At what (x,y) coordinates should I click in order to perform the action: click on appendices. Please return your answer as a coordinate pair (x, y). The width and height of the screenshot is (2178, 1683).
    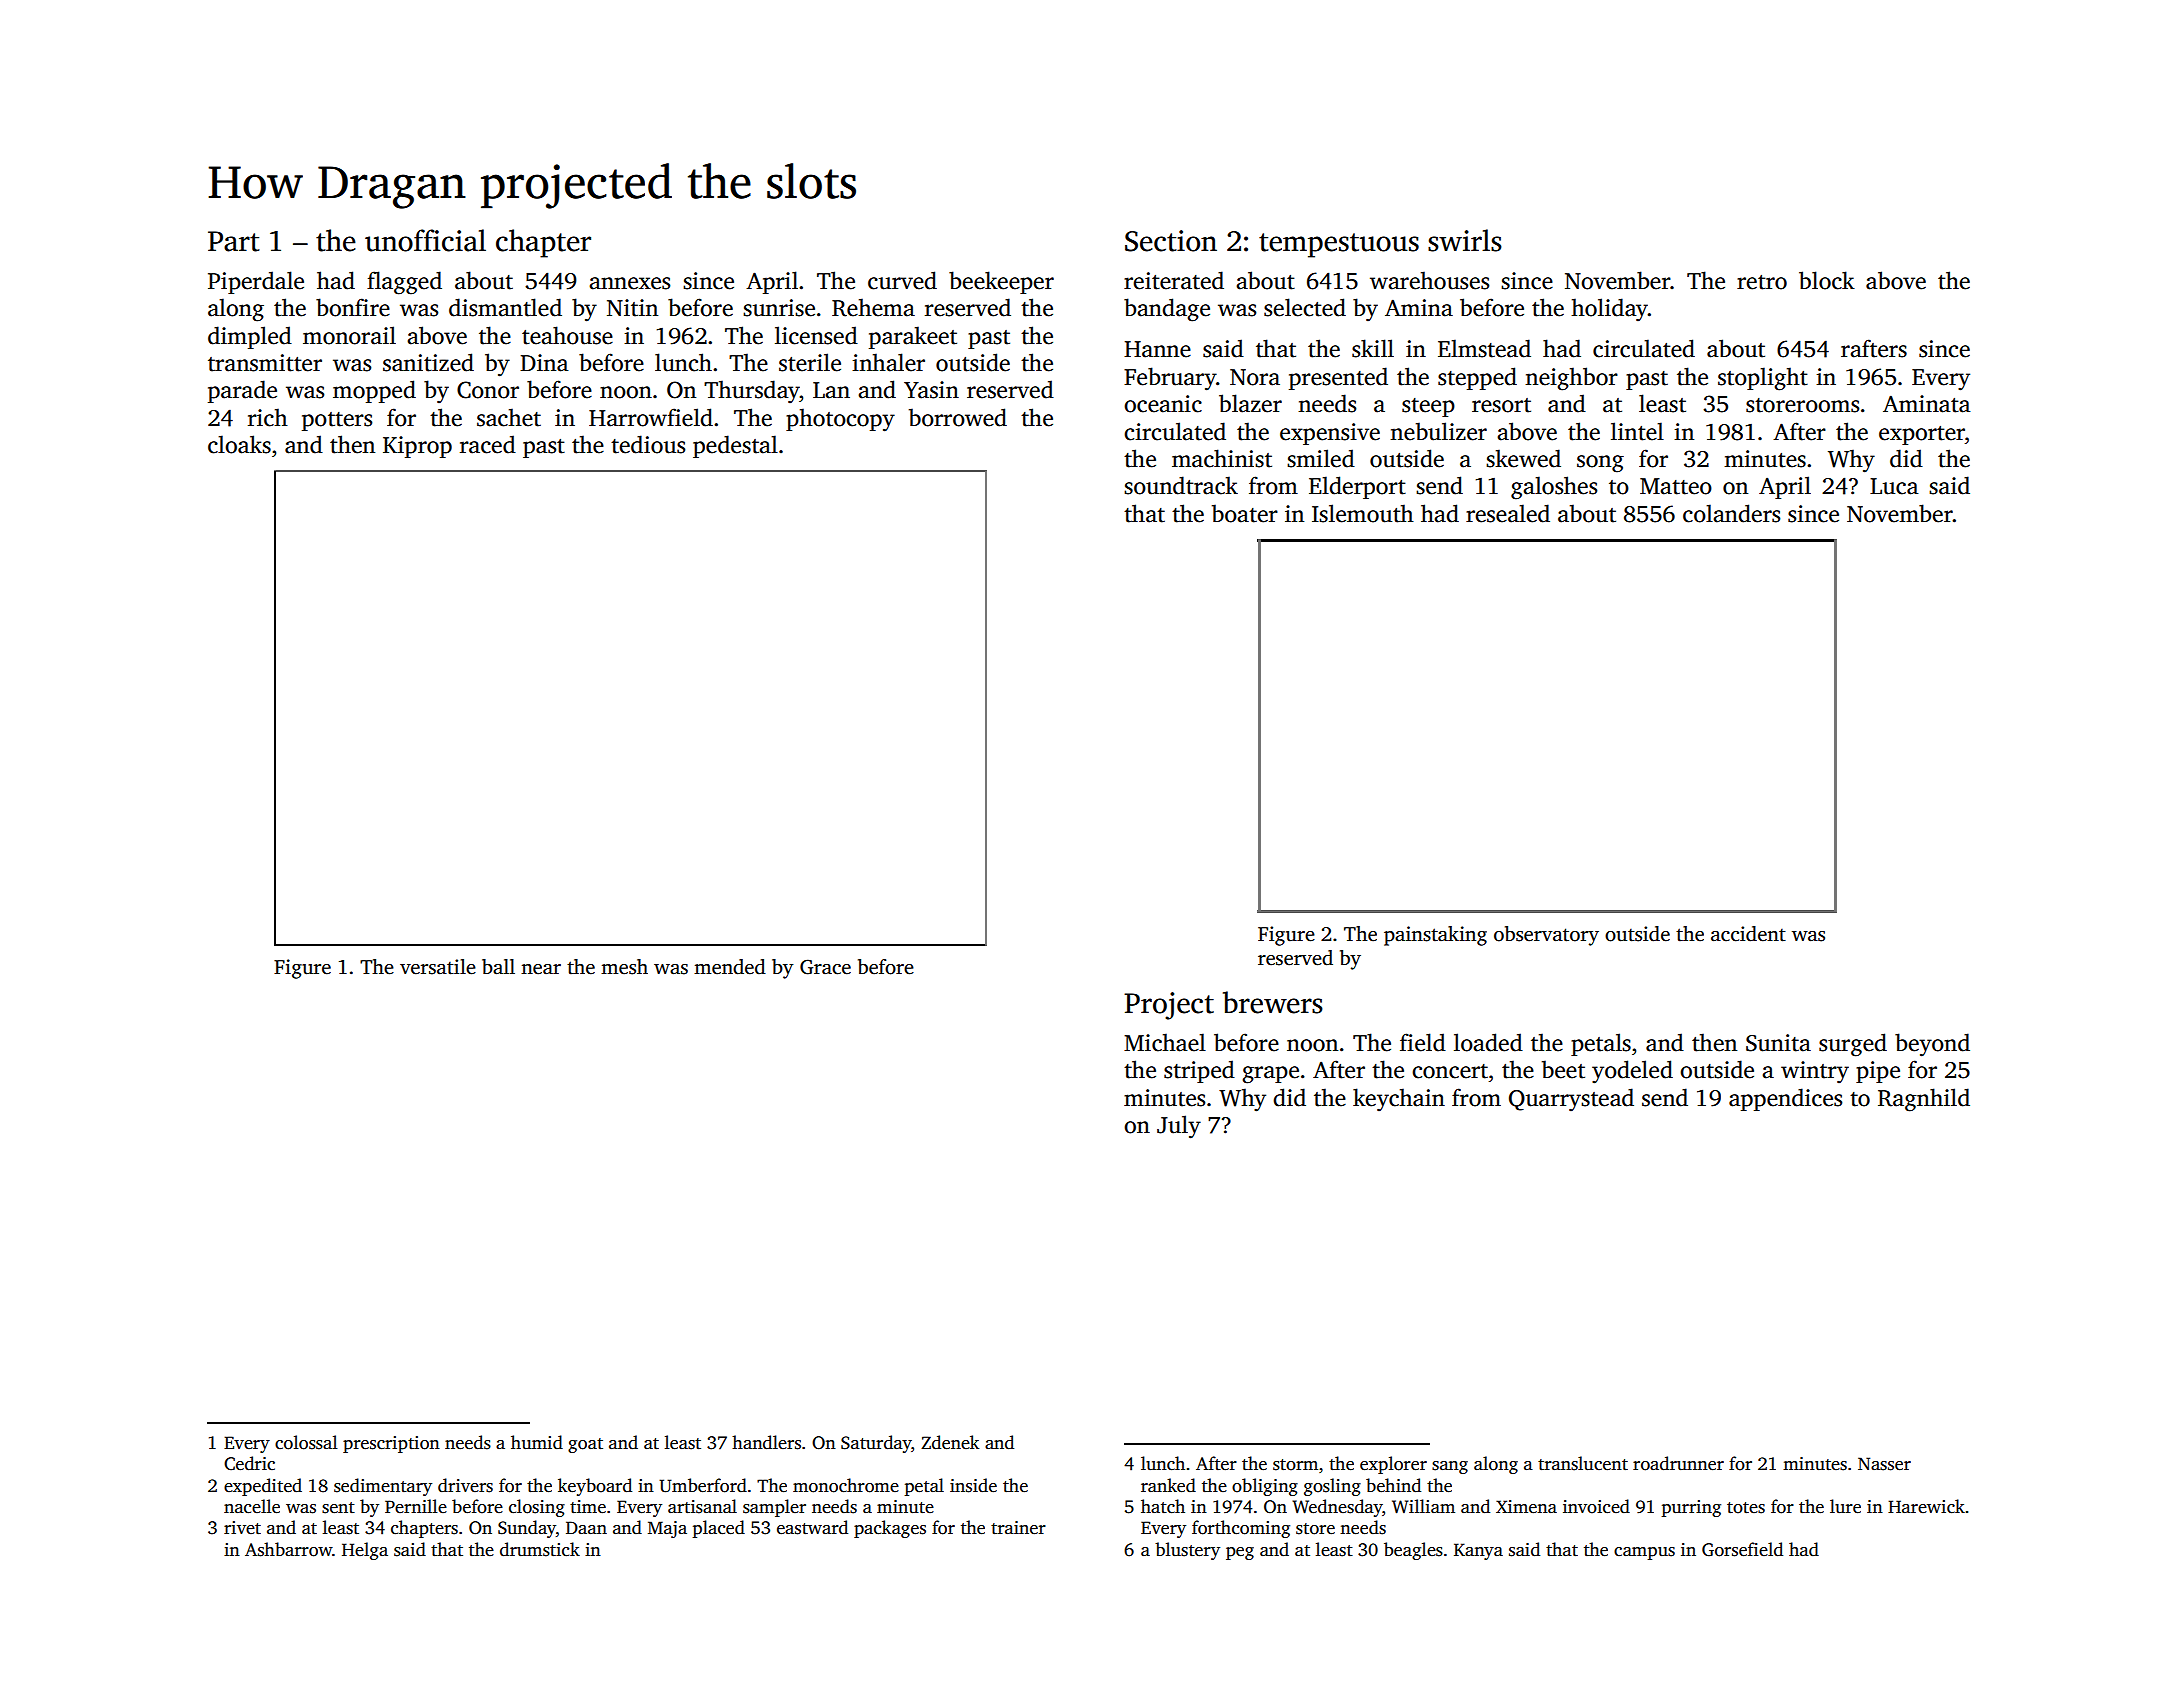
    Looking at the image, I should click on (1785, 1099).
